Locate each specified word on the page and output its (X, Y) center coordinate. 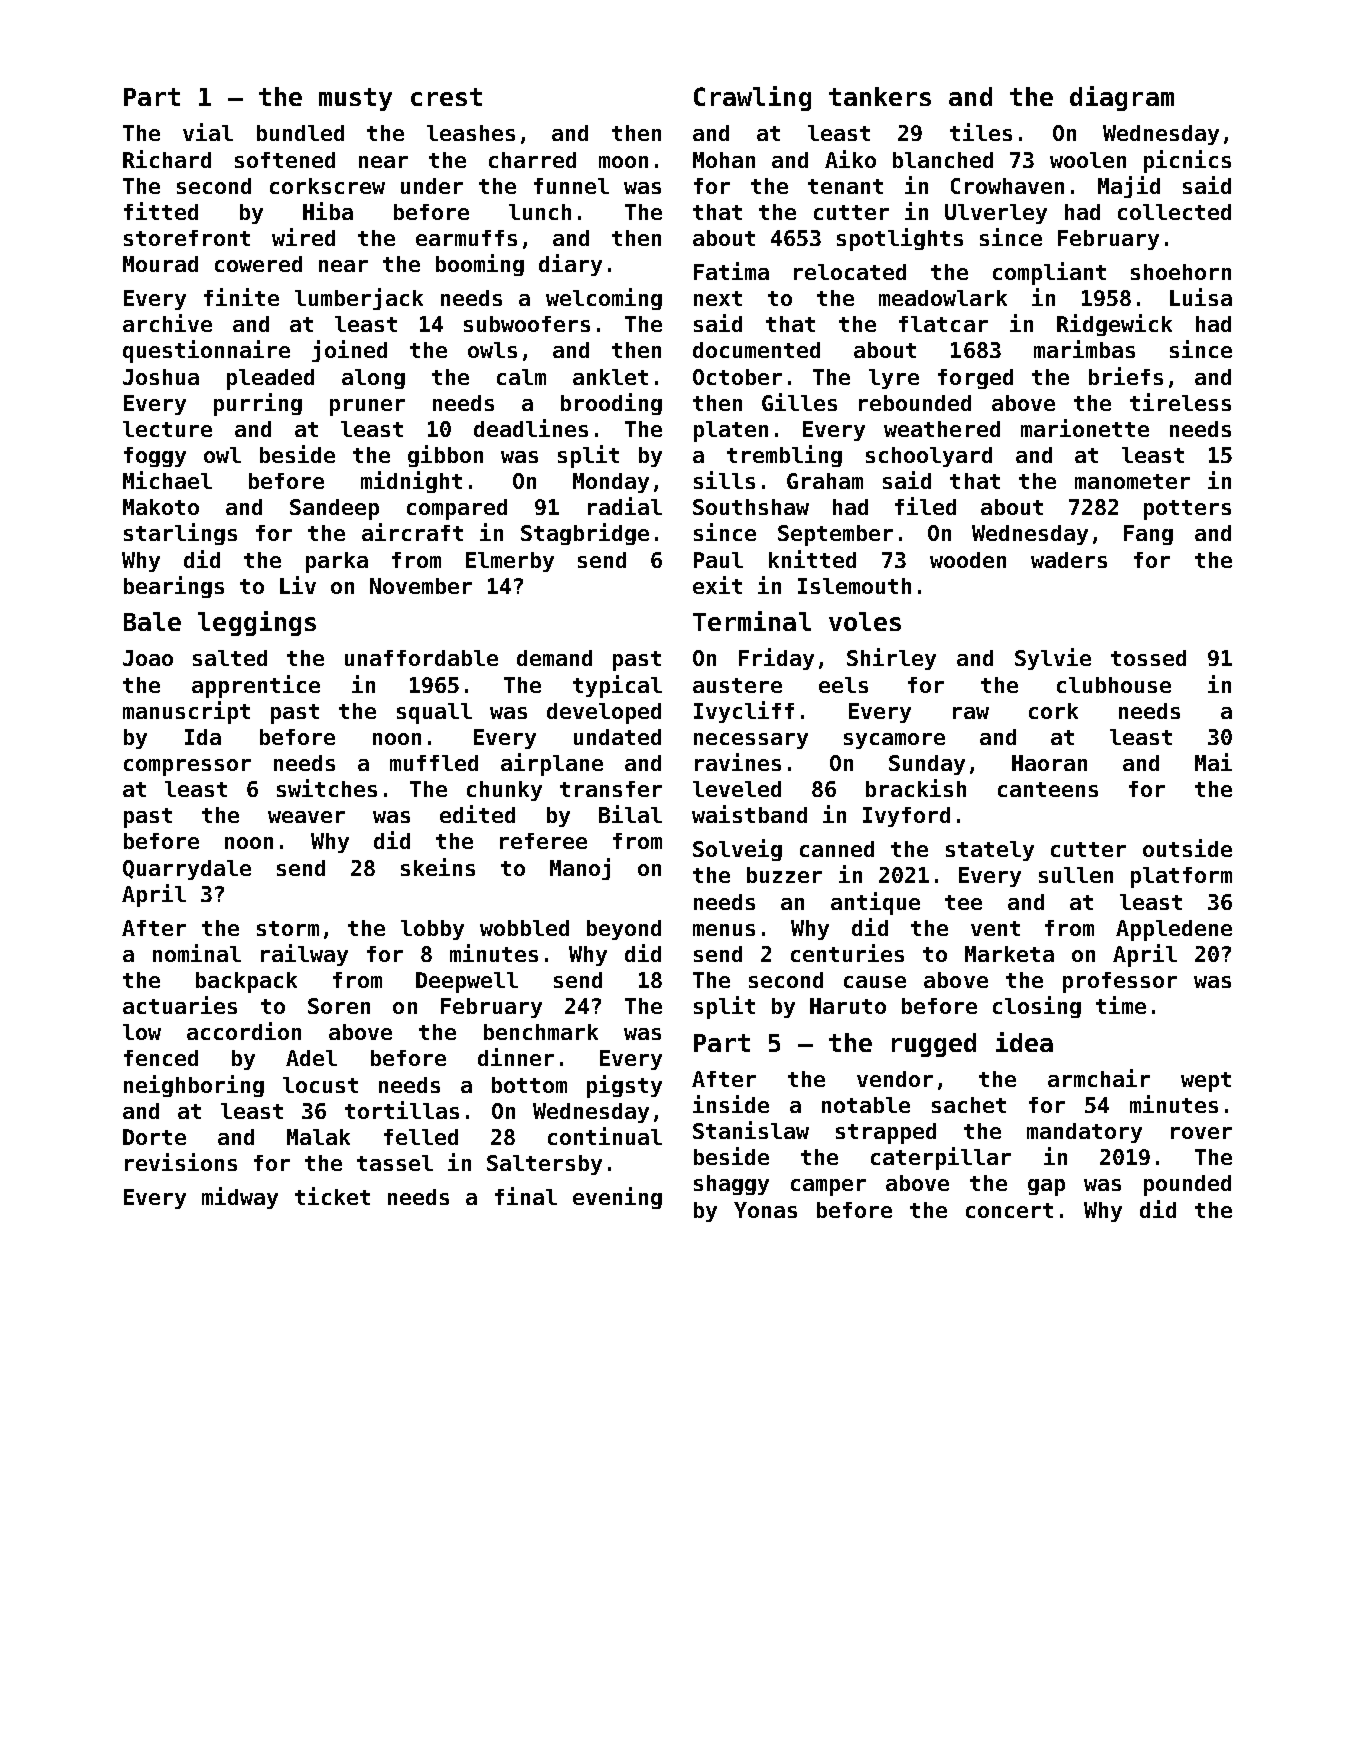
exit (717, 585)
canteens (1048, 789)
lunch (540, 212)
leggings (257, 623)
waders (1069, 560)
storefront (187, 238)
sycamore (894, 741)
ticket (332, 1196)
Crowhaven (1007, 186)
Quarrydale (187, 870)
